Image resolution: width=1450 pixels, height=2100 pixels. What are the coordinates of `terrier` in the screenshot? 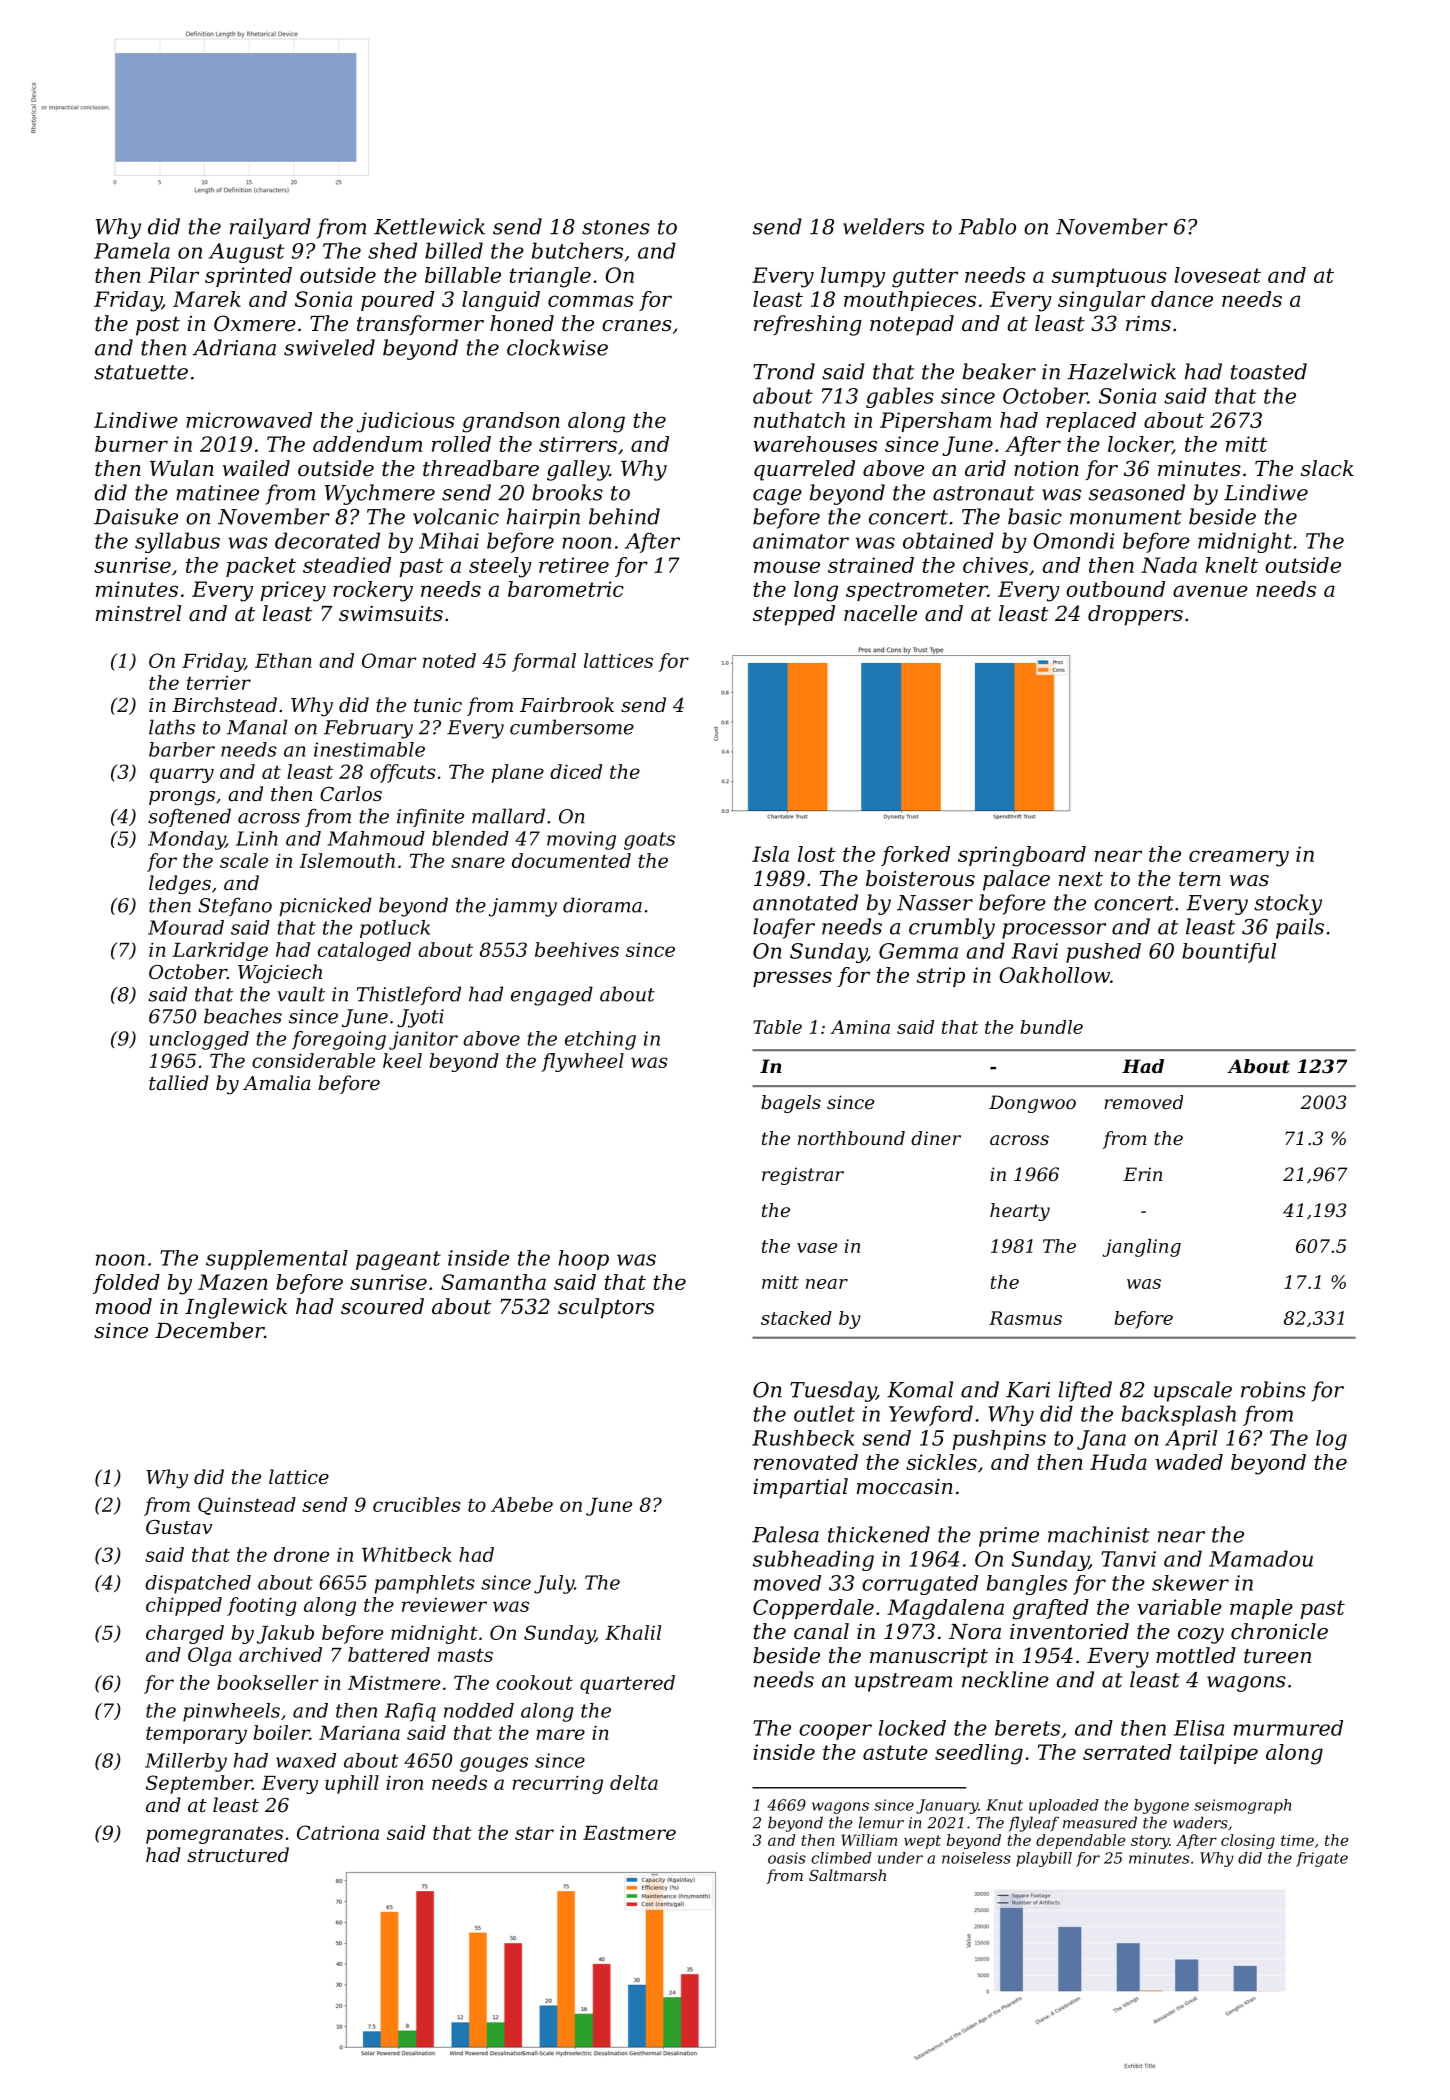 It's located at (219, 682).
